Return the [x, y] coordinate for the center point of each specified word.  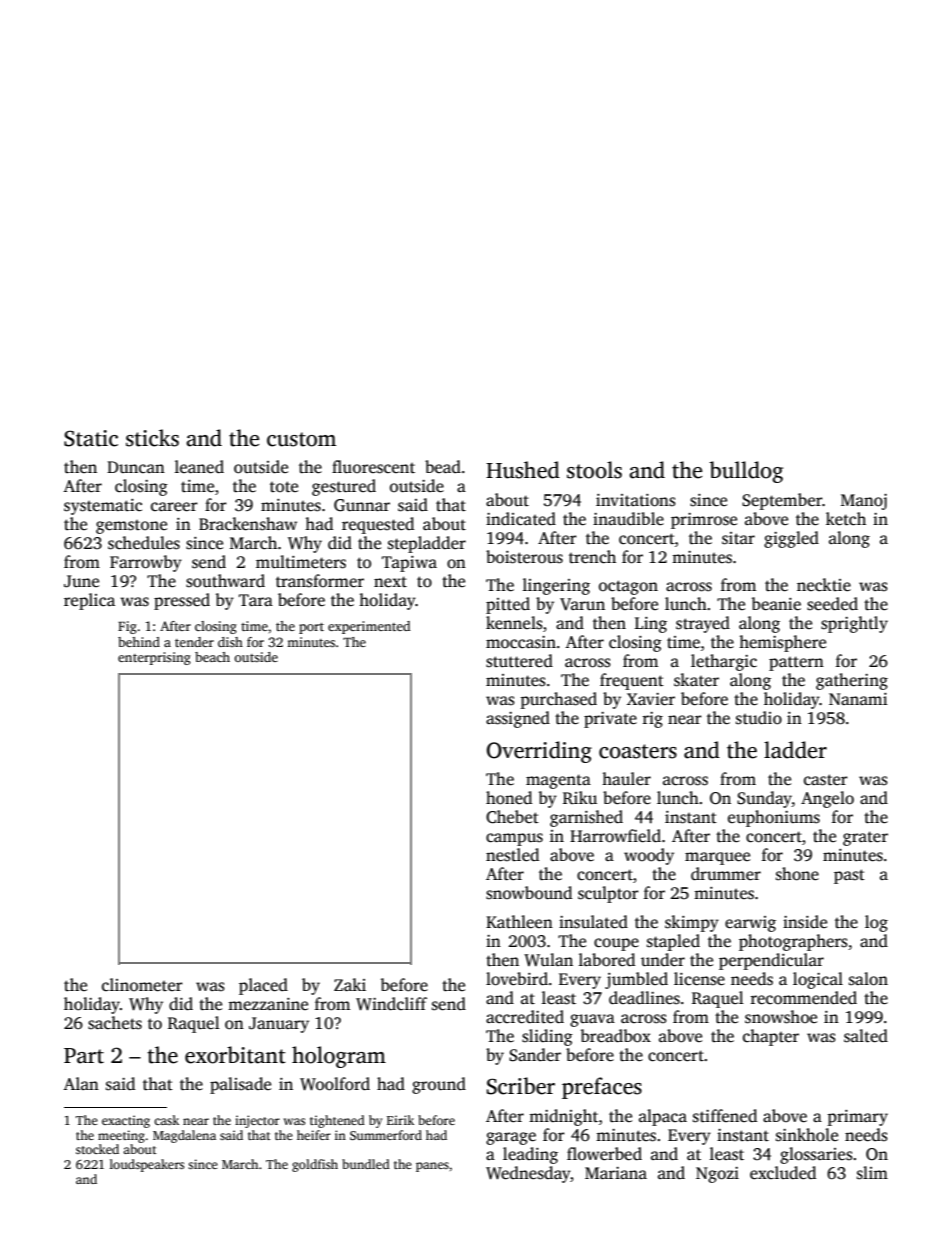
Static [91, 438]
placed [263, 986]
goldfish [315, 1165]
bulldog [746, 472]
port [311, 628]
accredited [525, 1017]
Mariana [616, 1173]
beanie [776, 604]
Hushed [523, 470]
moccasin [521, 642]
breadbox [616, 1036]
